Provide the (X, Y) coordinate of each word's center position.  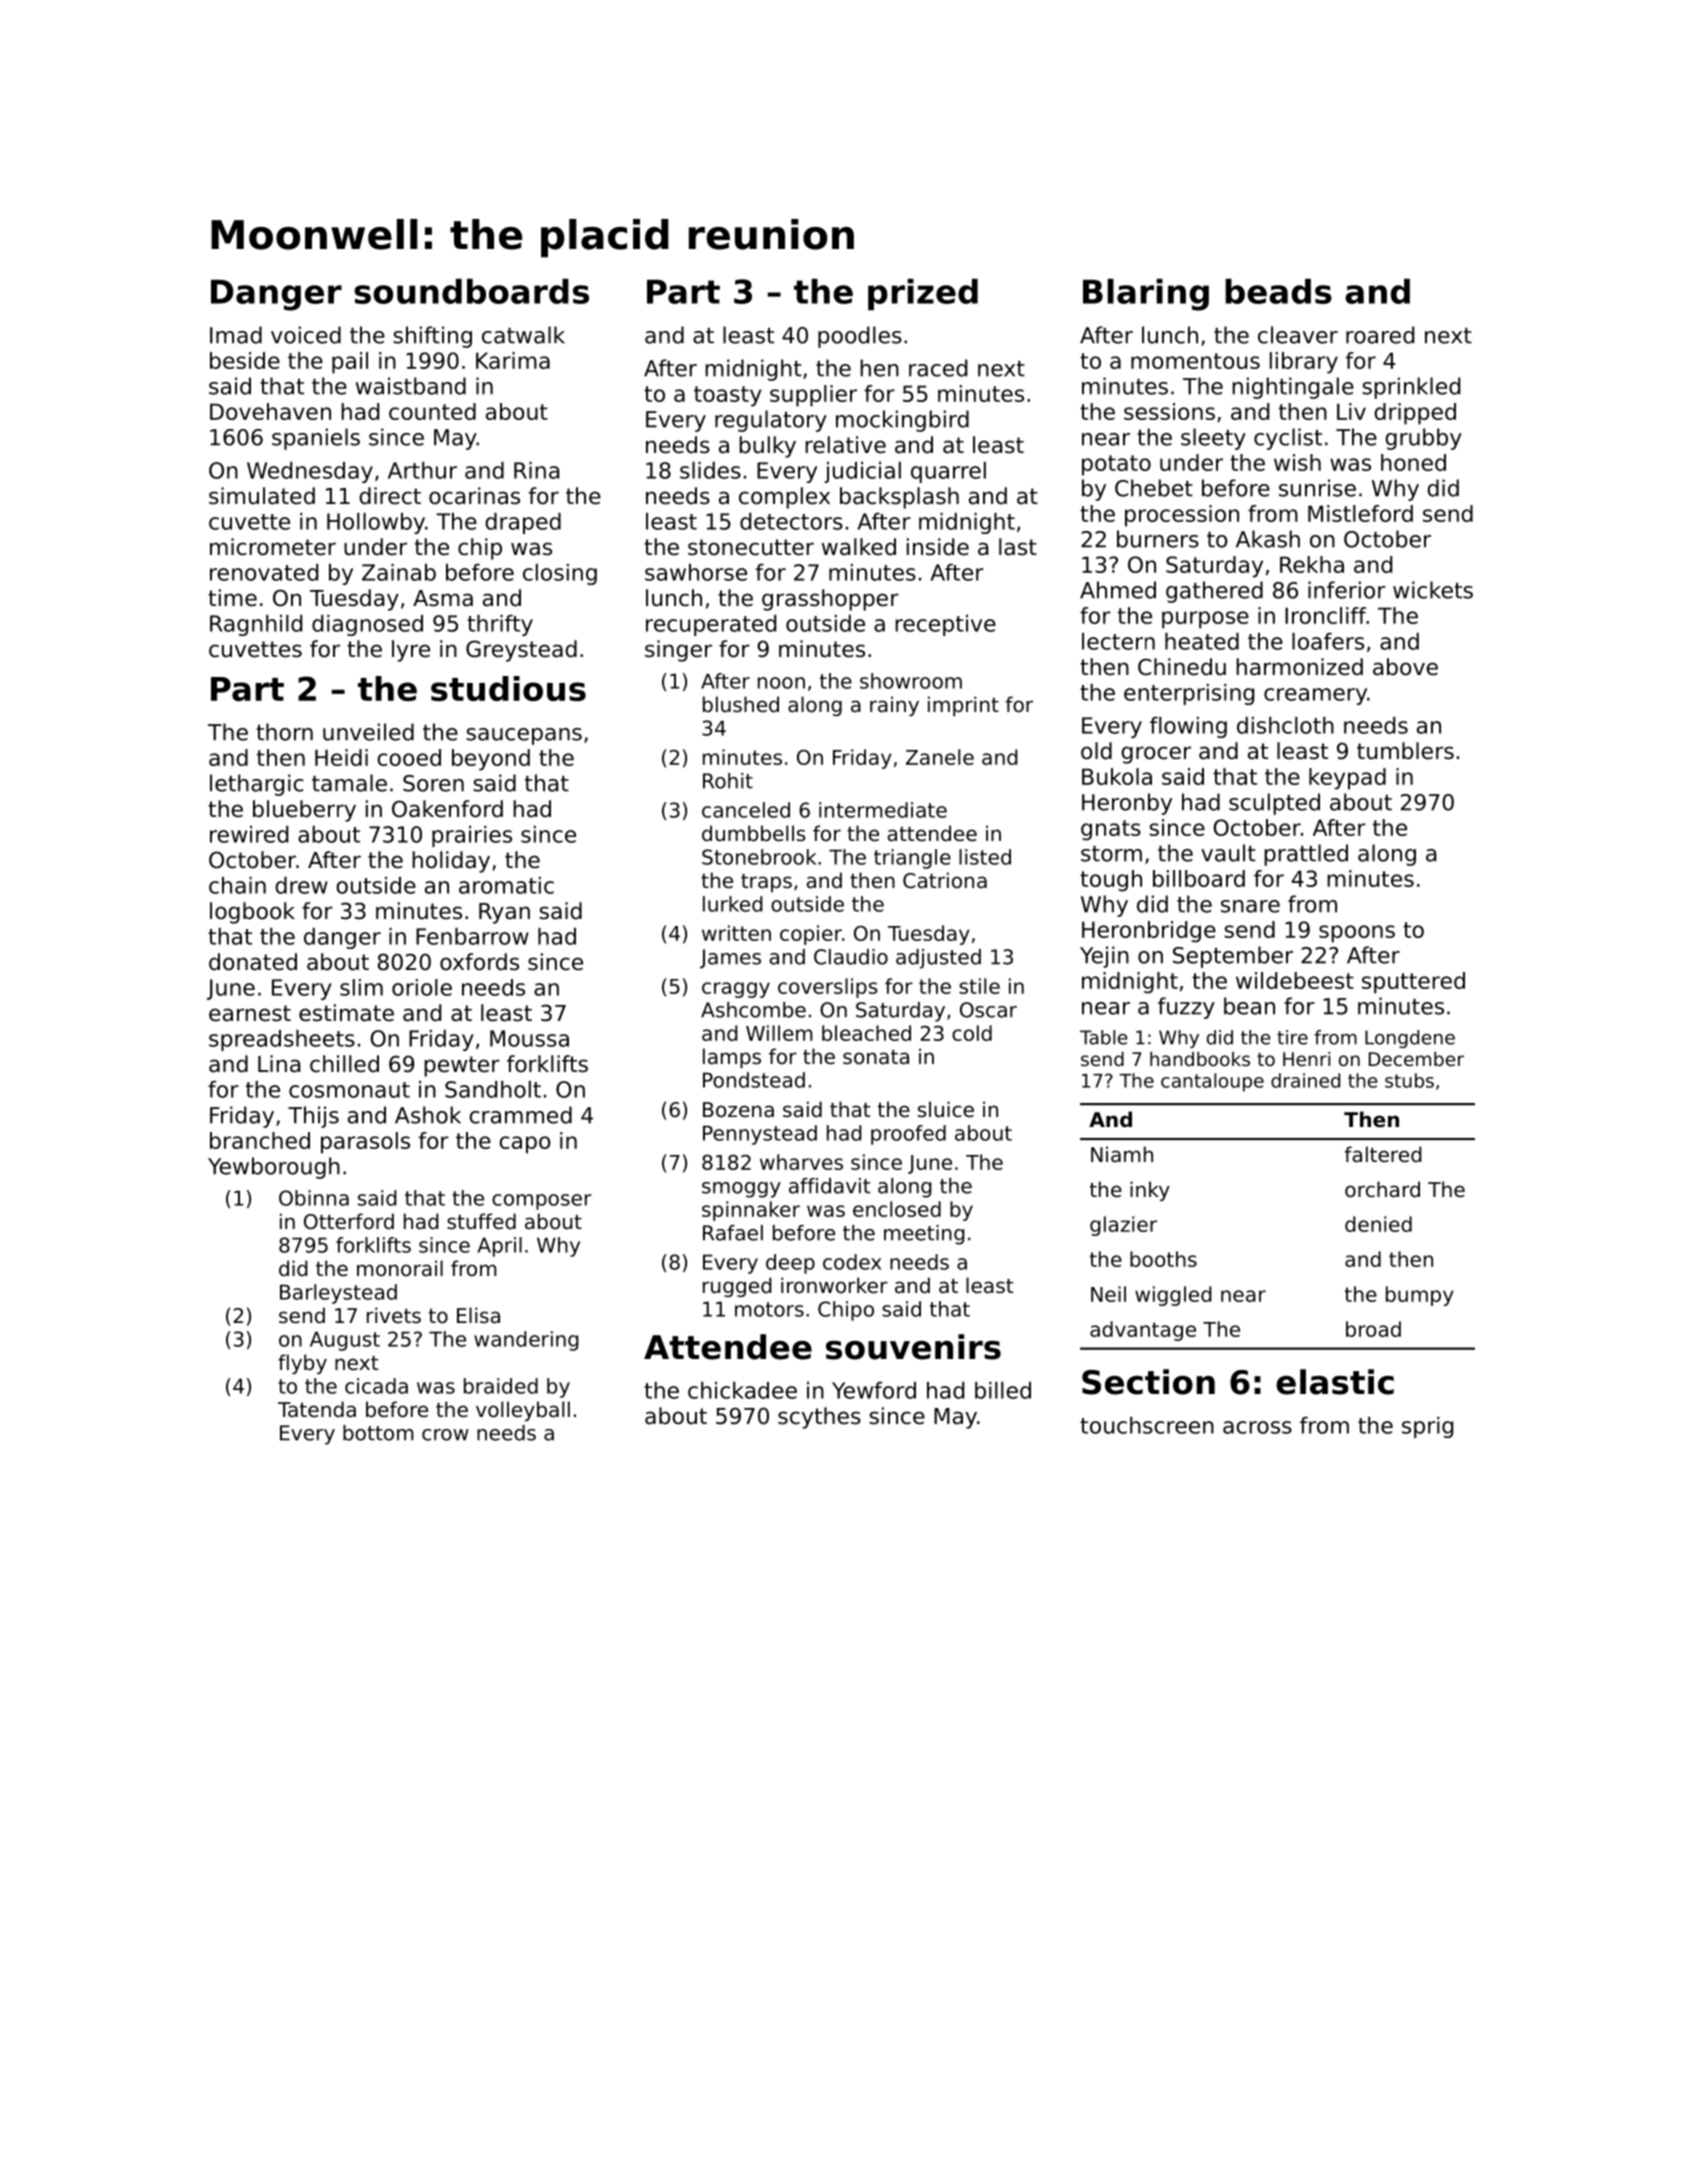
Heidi (341, 757)
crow (445, 1435)
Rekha (1312, 564)
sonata (876, 1057)
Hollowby (376, 523)
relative (845, 445)
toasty (728, 396)
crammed (520, 1115)
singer (678, 651)
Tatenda (317, 1409)
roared (1380, 335)
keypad (1347, 779)
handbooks (1200, 1059)
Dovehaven (270, 411)
